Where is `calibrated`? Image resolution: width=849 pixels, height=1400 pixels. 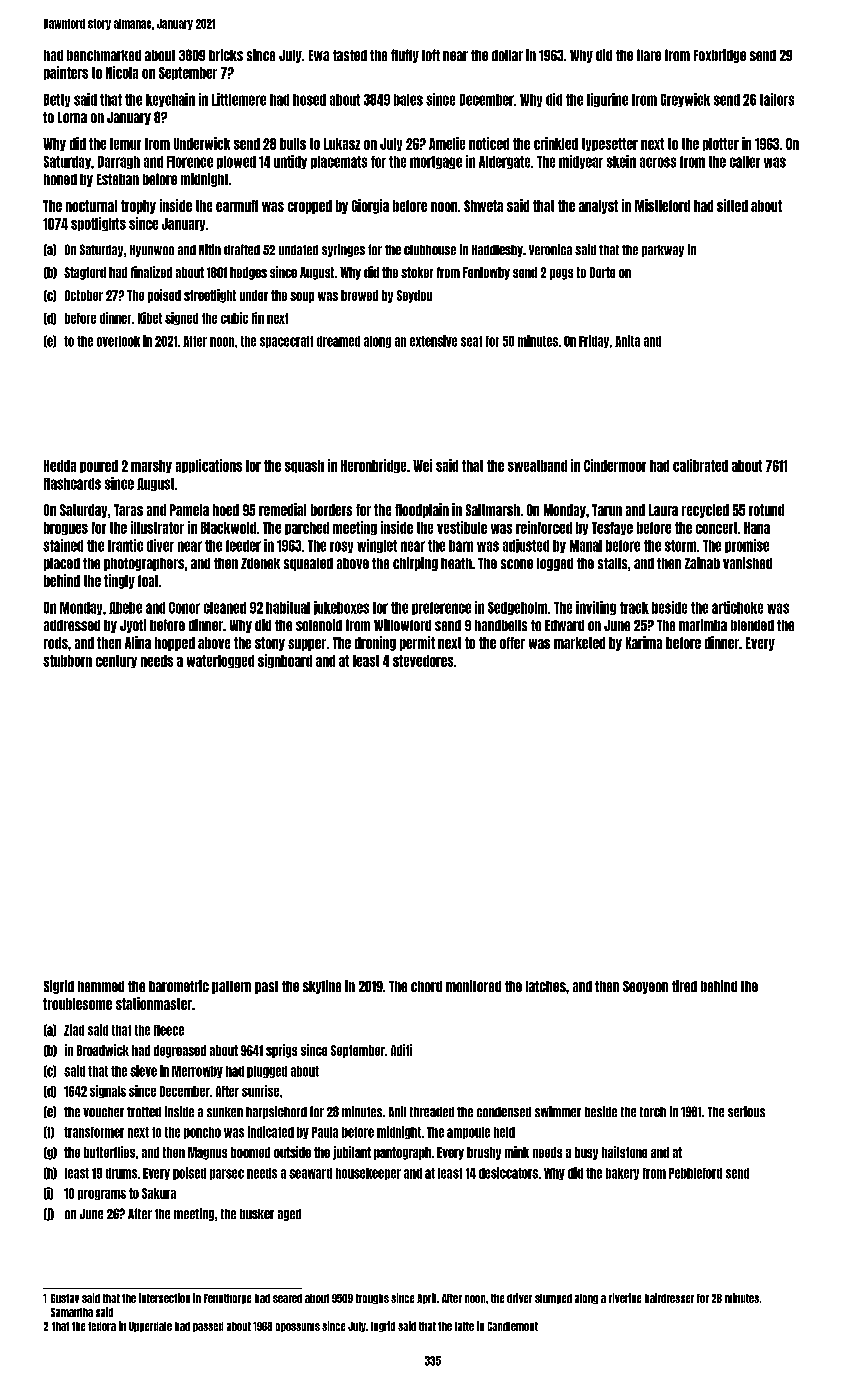
calibrated is located at coordinates (700, 465).
